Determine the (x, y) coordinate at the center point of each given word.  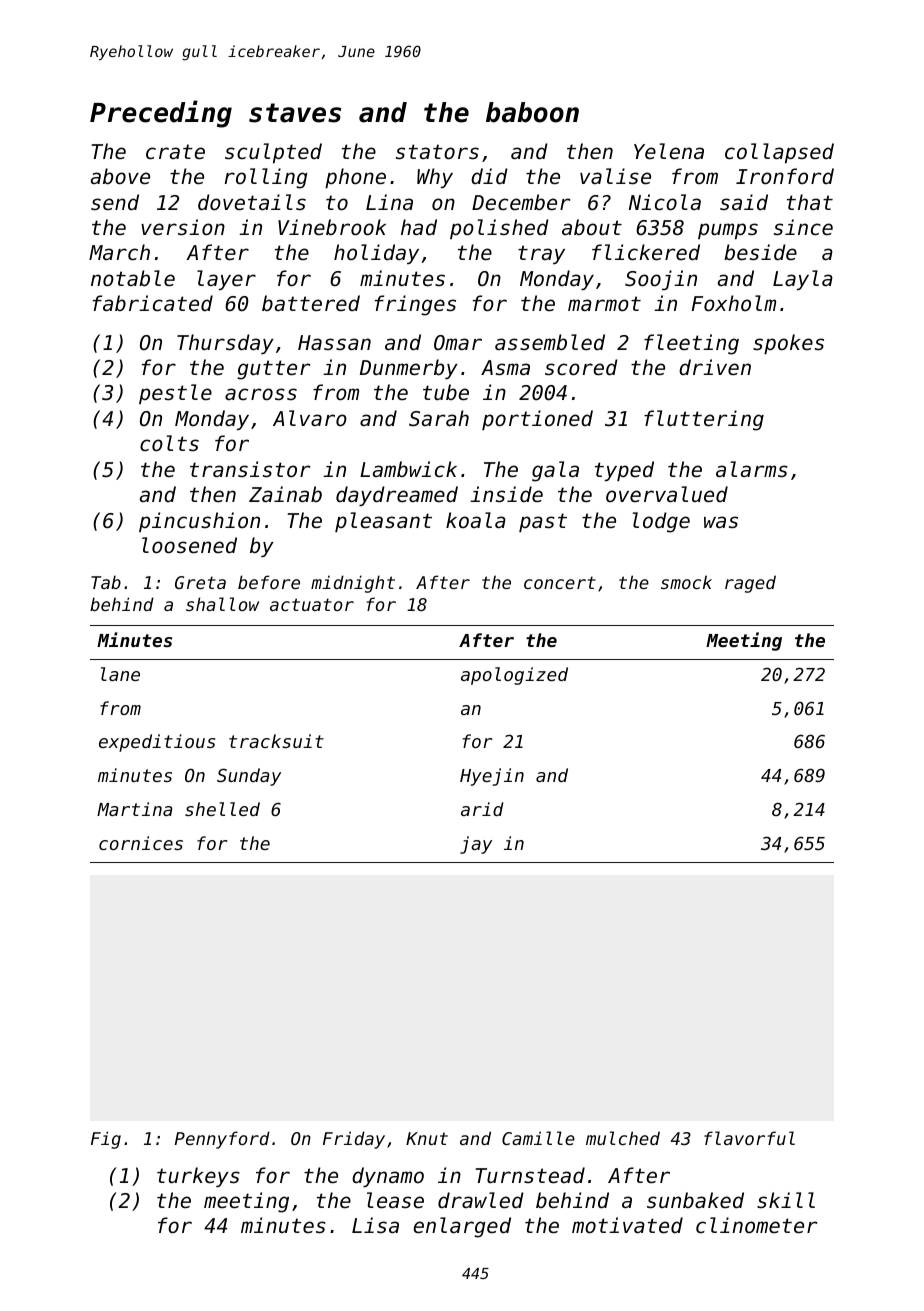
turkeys (198, 1177)
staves (295, 113)
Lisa (375, 1225)
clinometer (757, 1225)
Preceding (161, 114)
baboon (532, 112)
